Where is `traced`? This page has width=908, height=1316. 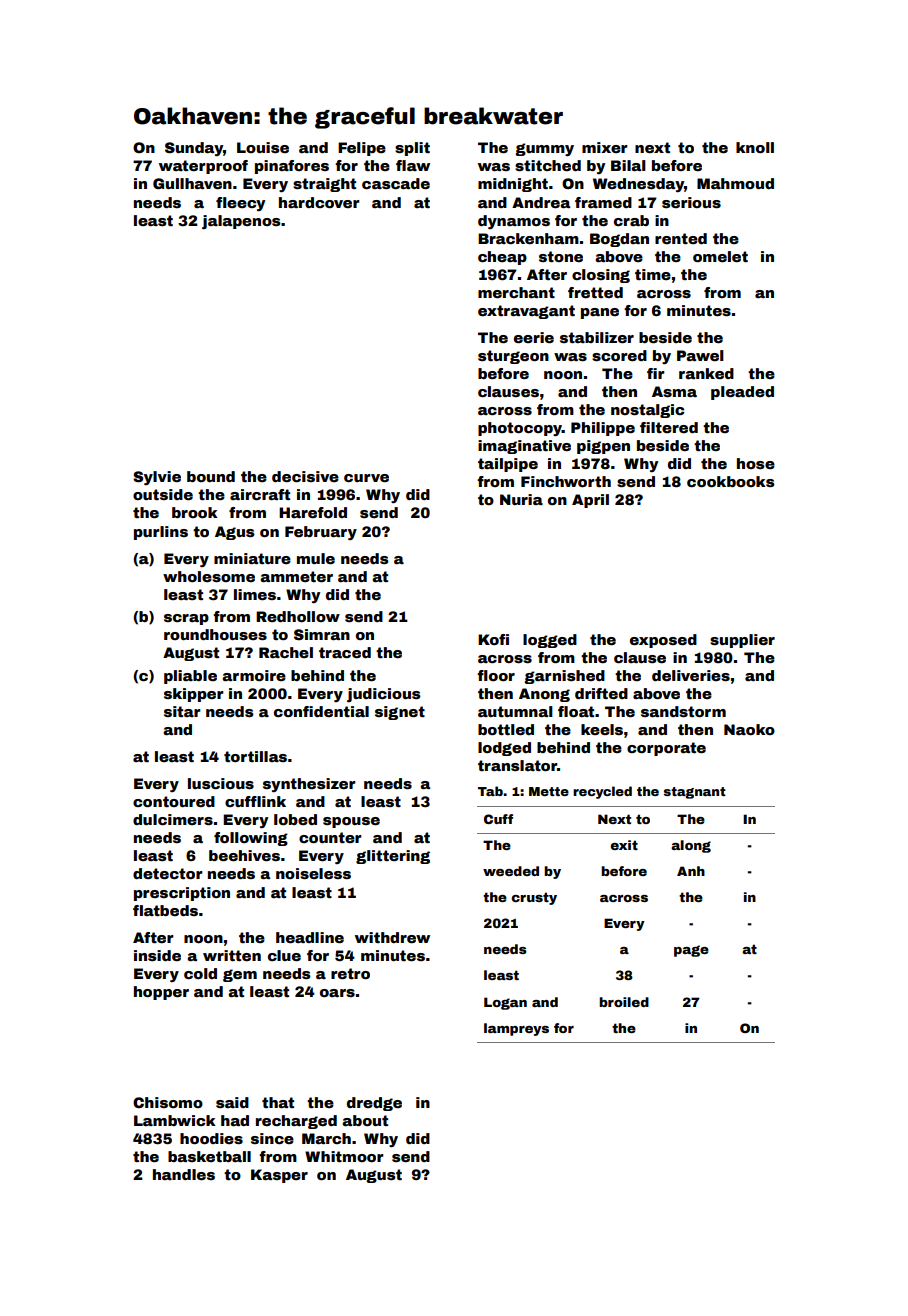
traced is located at coordinates (345, 652).
